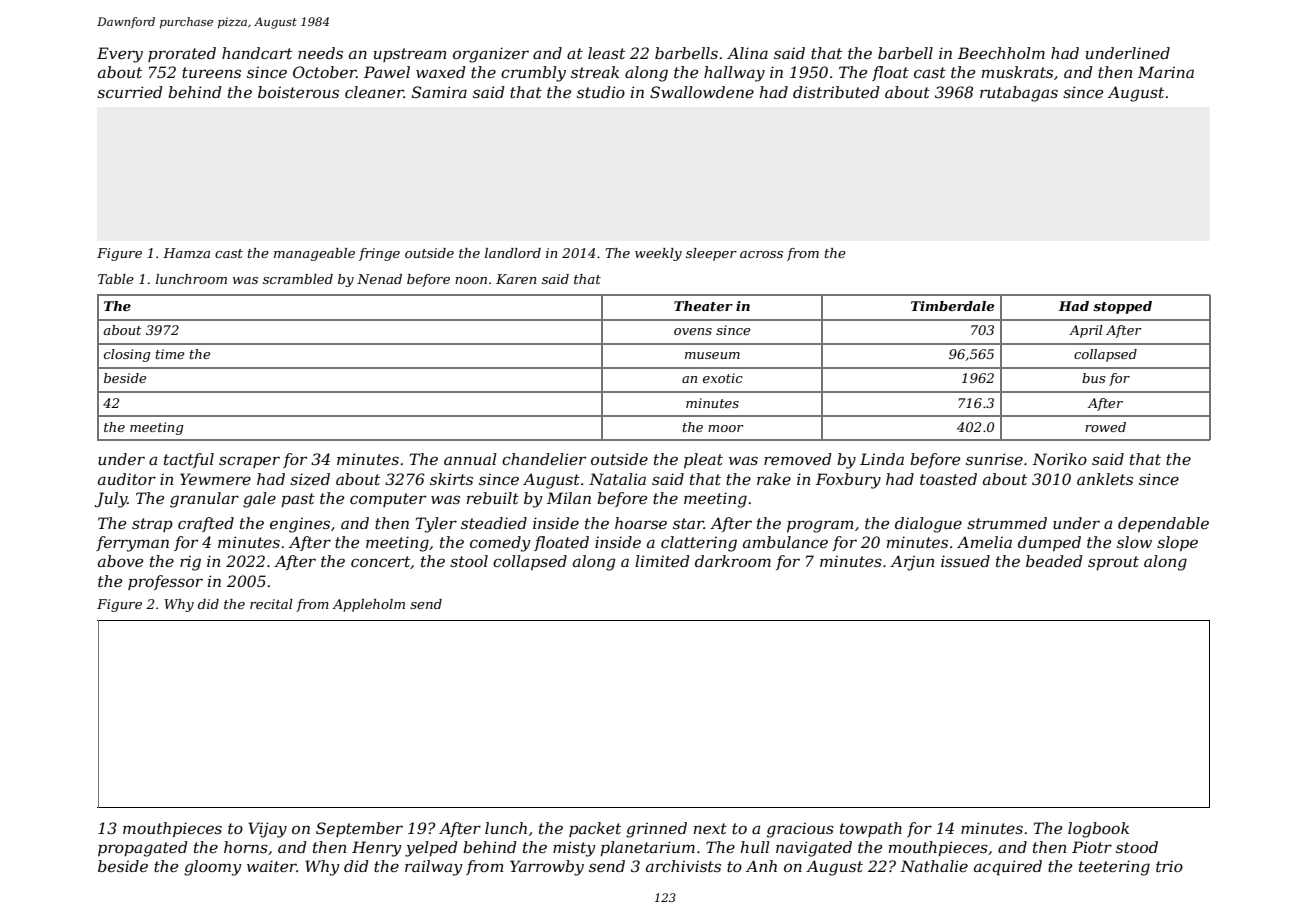  Describe the element at coordinates (1166, 72) in the screenshot. I see `Marina` at that location.
